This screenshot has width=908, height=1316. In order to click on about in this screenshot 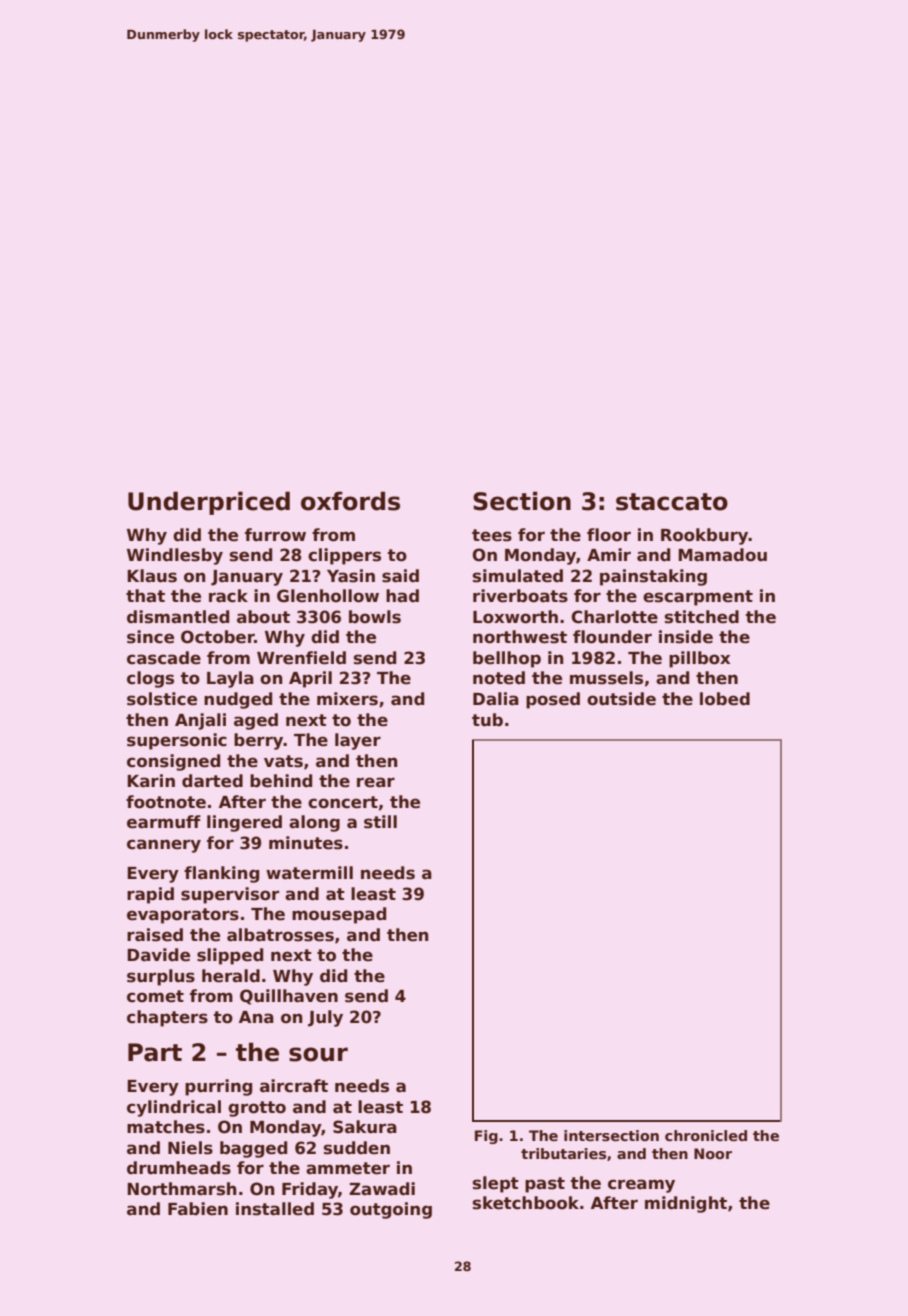, I will do `click(263, 617)`.
